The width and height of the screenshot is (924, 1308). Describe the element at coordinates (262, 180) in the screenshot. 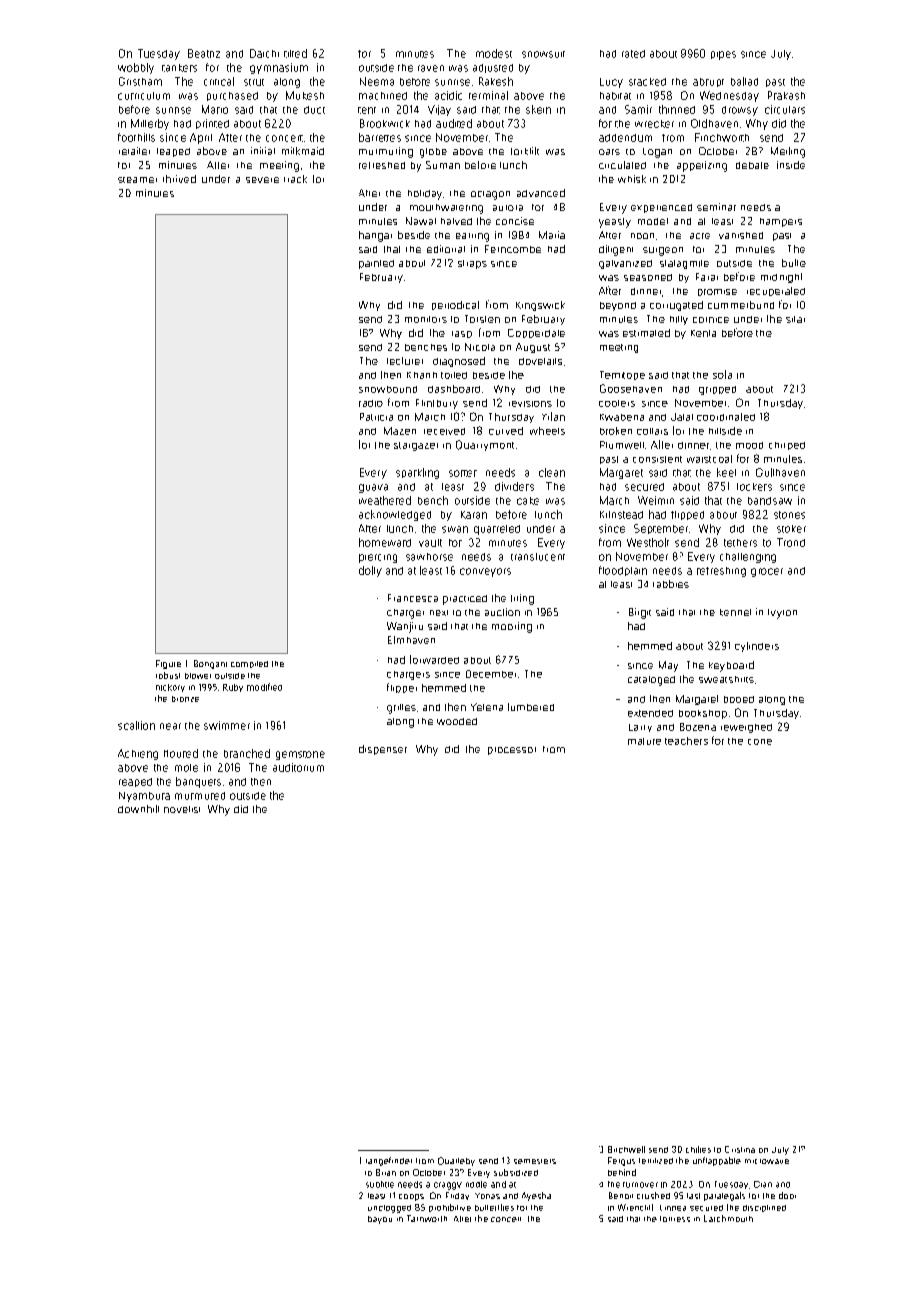

I see `severe` at that location.
